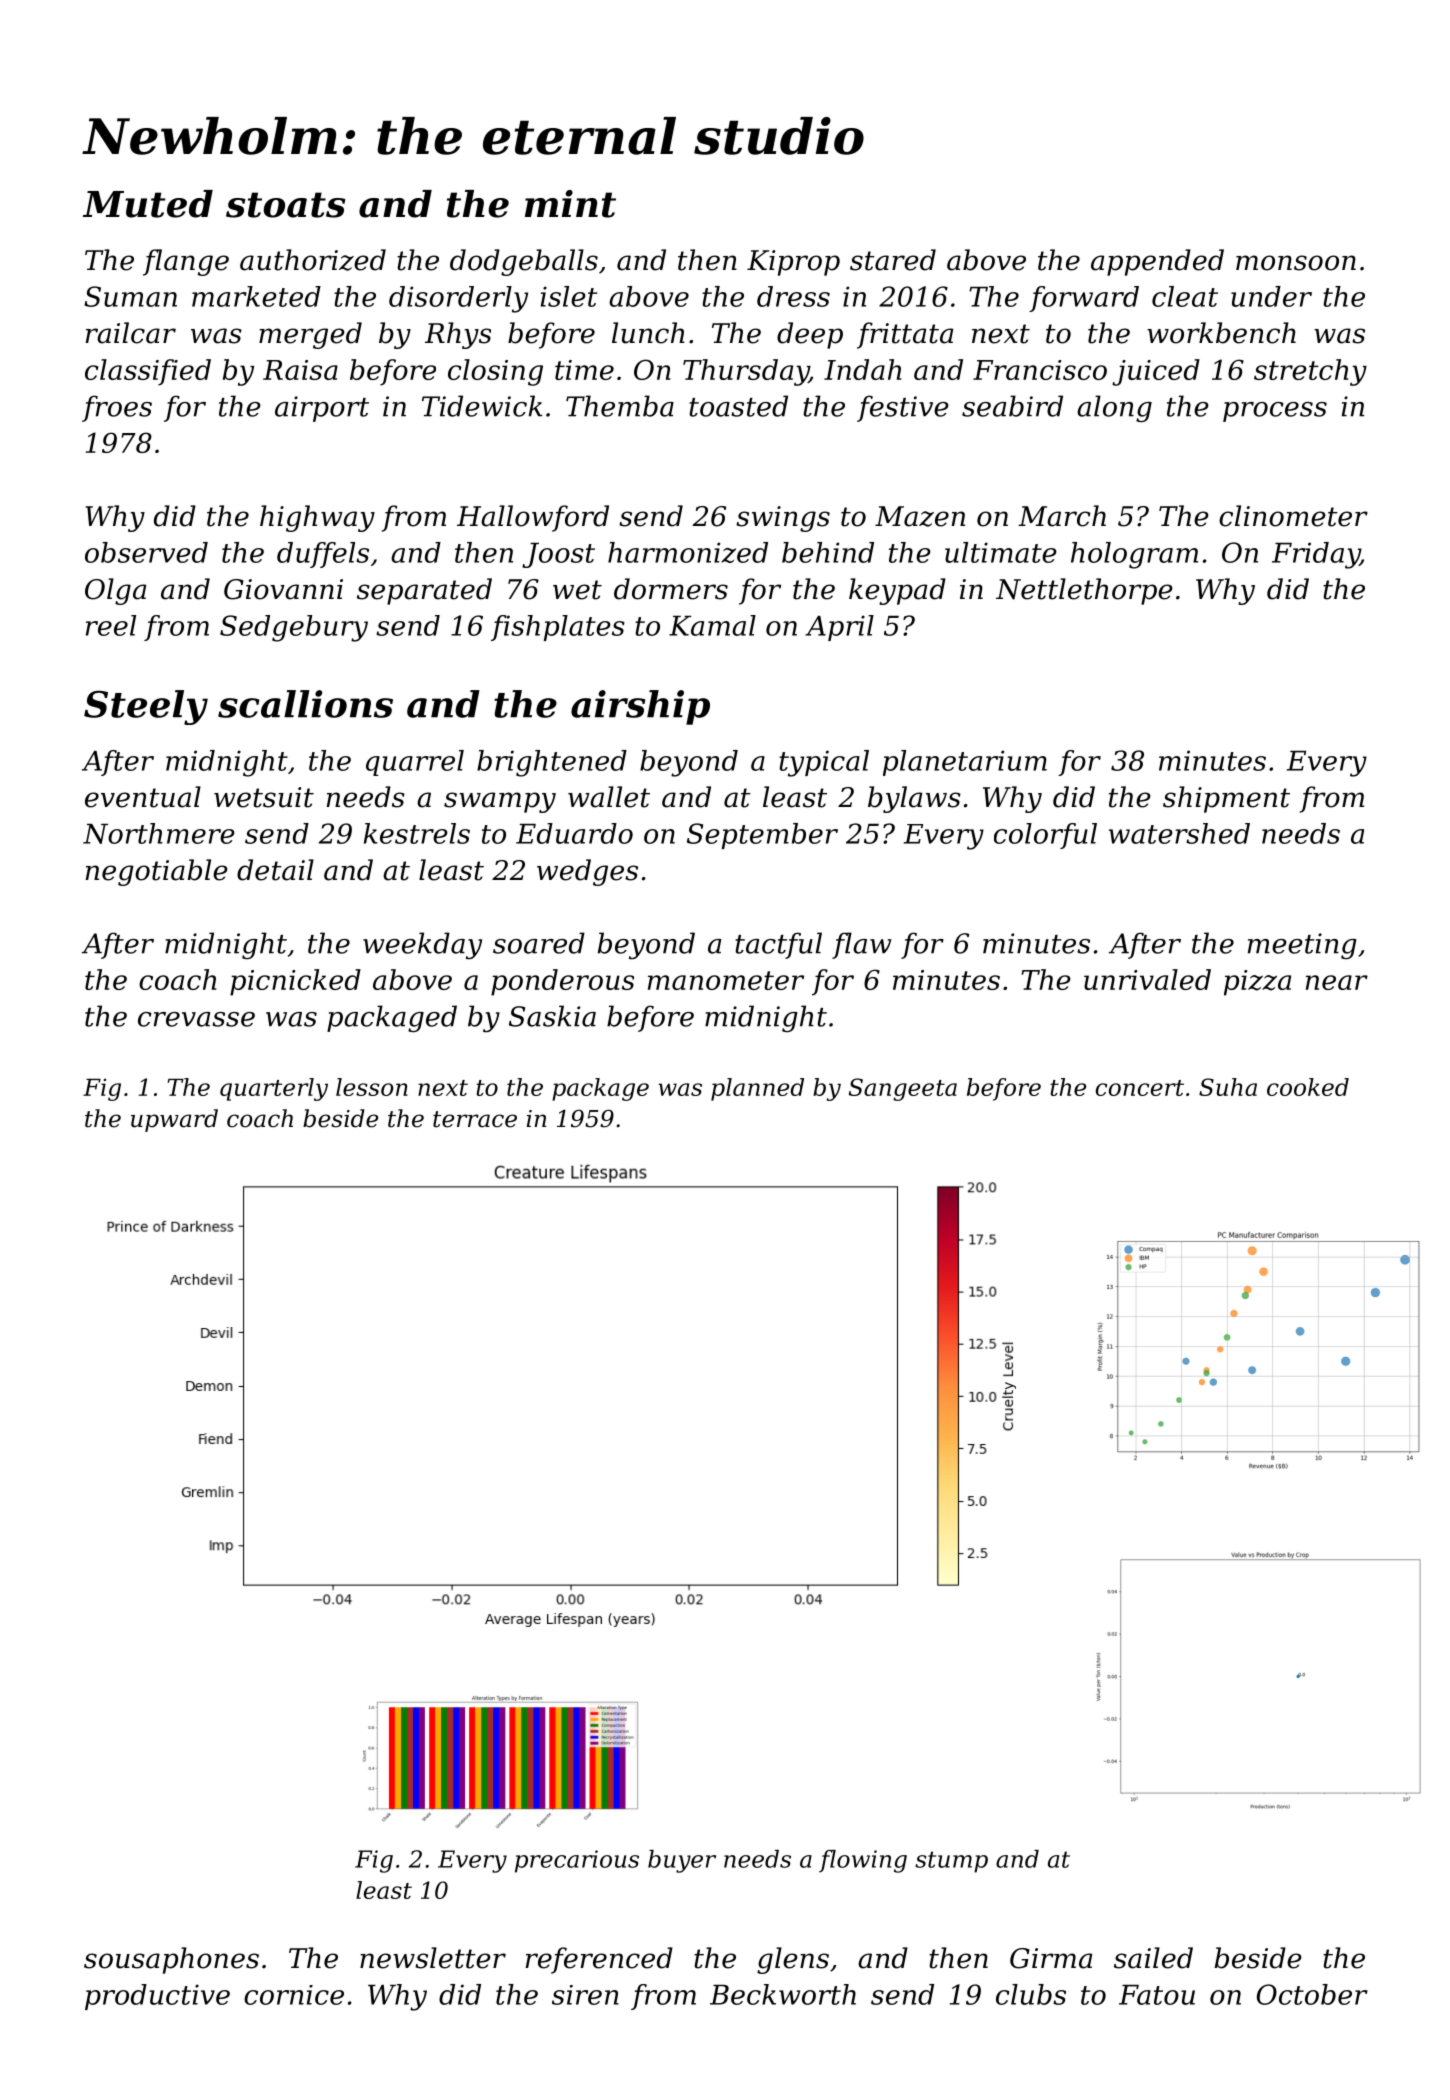 The height and width of the screenshot is (2100, 1450). What do you see at coordinates (458, 299) in the screenshot?
I see `disorderly` at bounding box center [458, 299].
